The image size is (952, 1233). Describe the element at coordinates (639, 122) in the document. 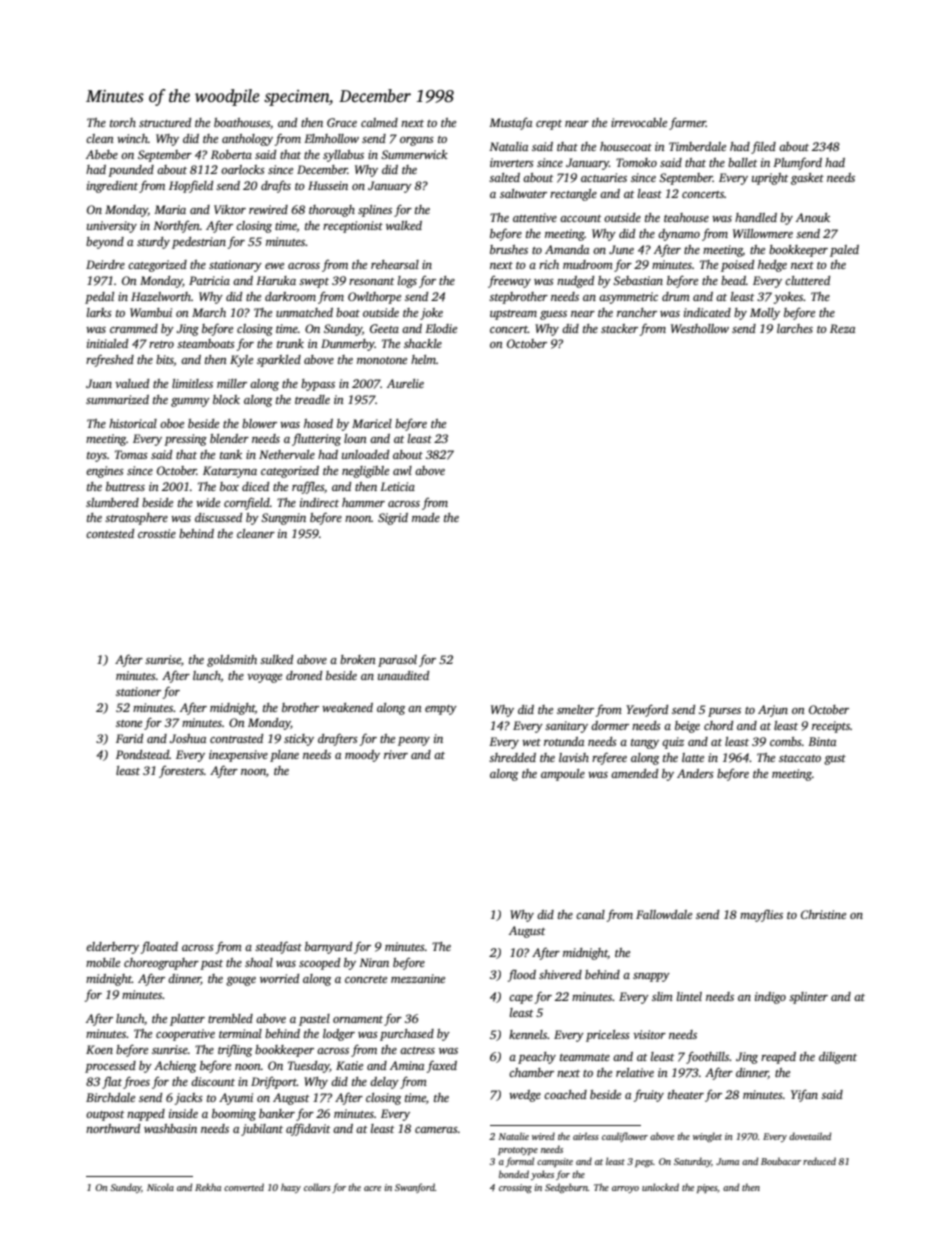

I see `irrevocable` at that location.
